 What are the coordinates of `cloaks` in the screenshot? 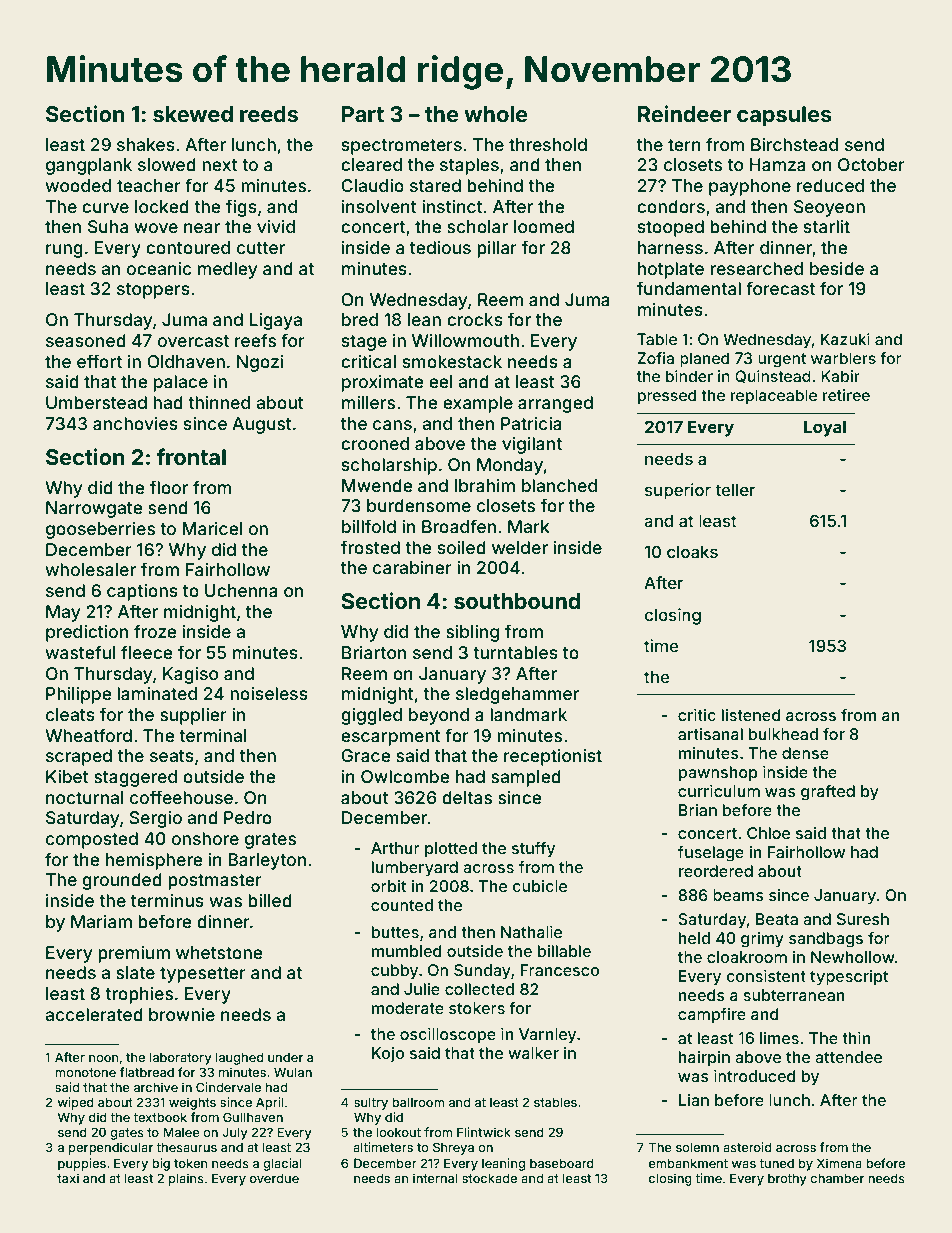 It's located at (692, 552).
